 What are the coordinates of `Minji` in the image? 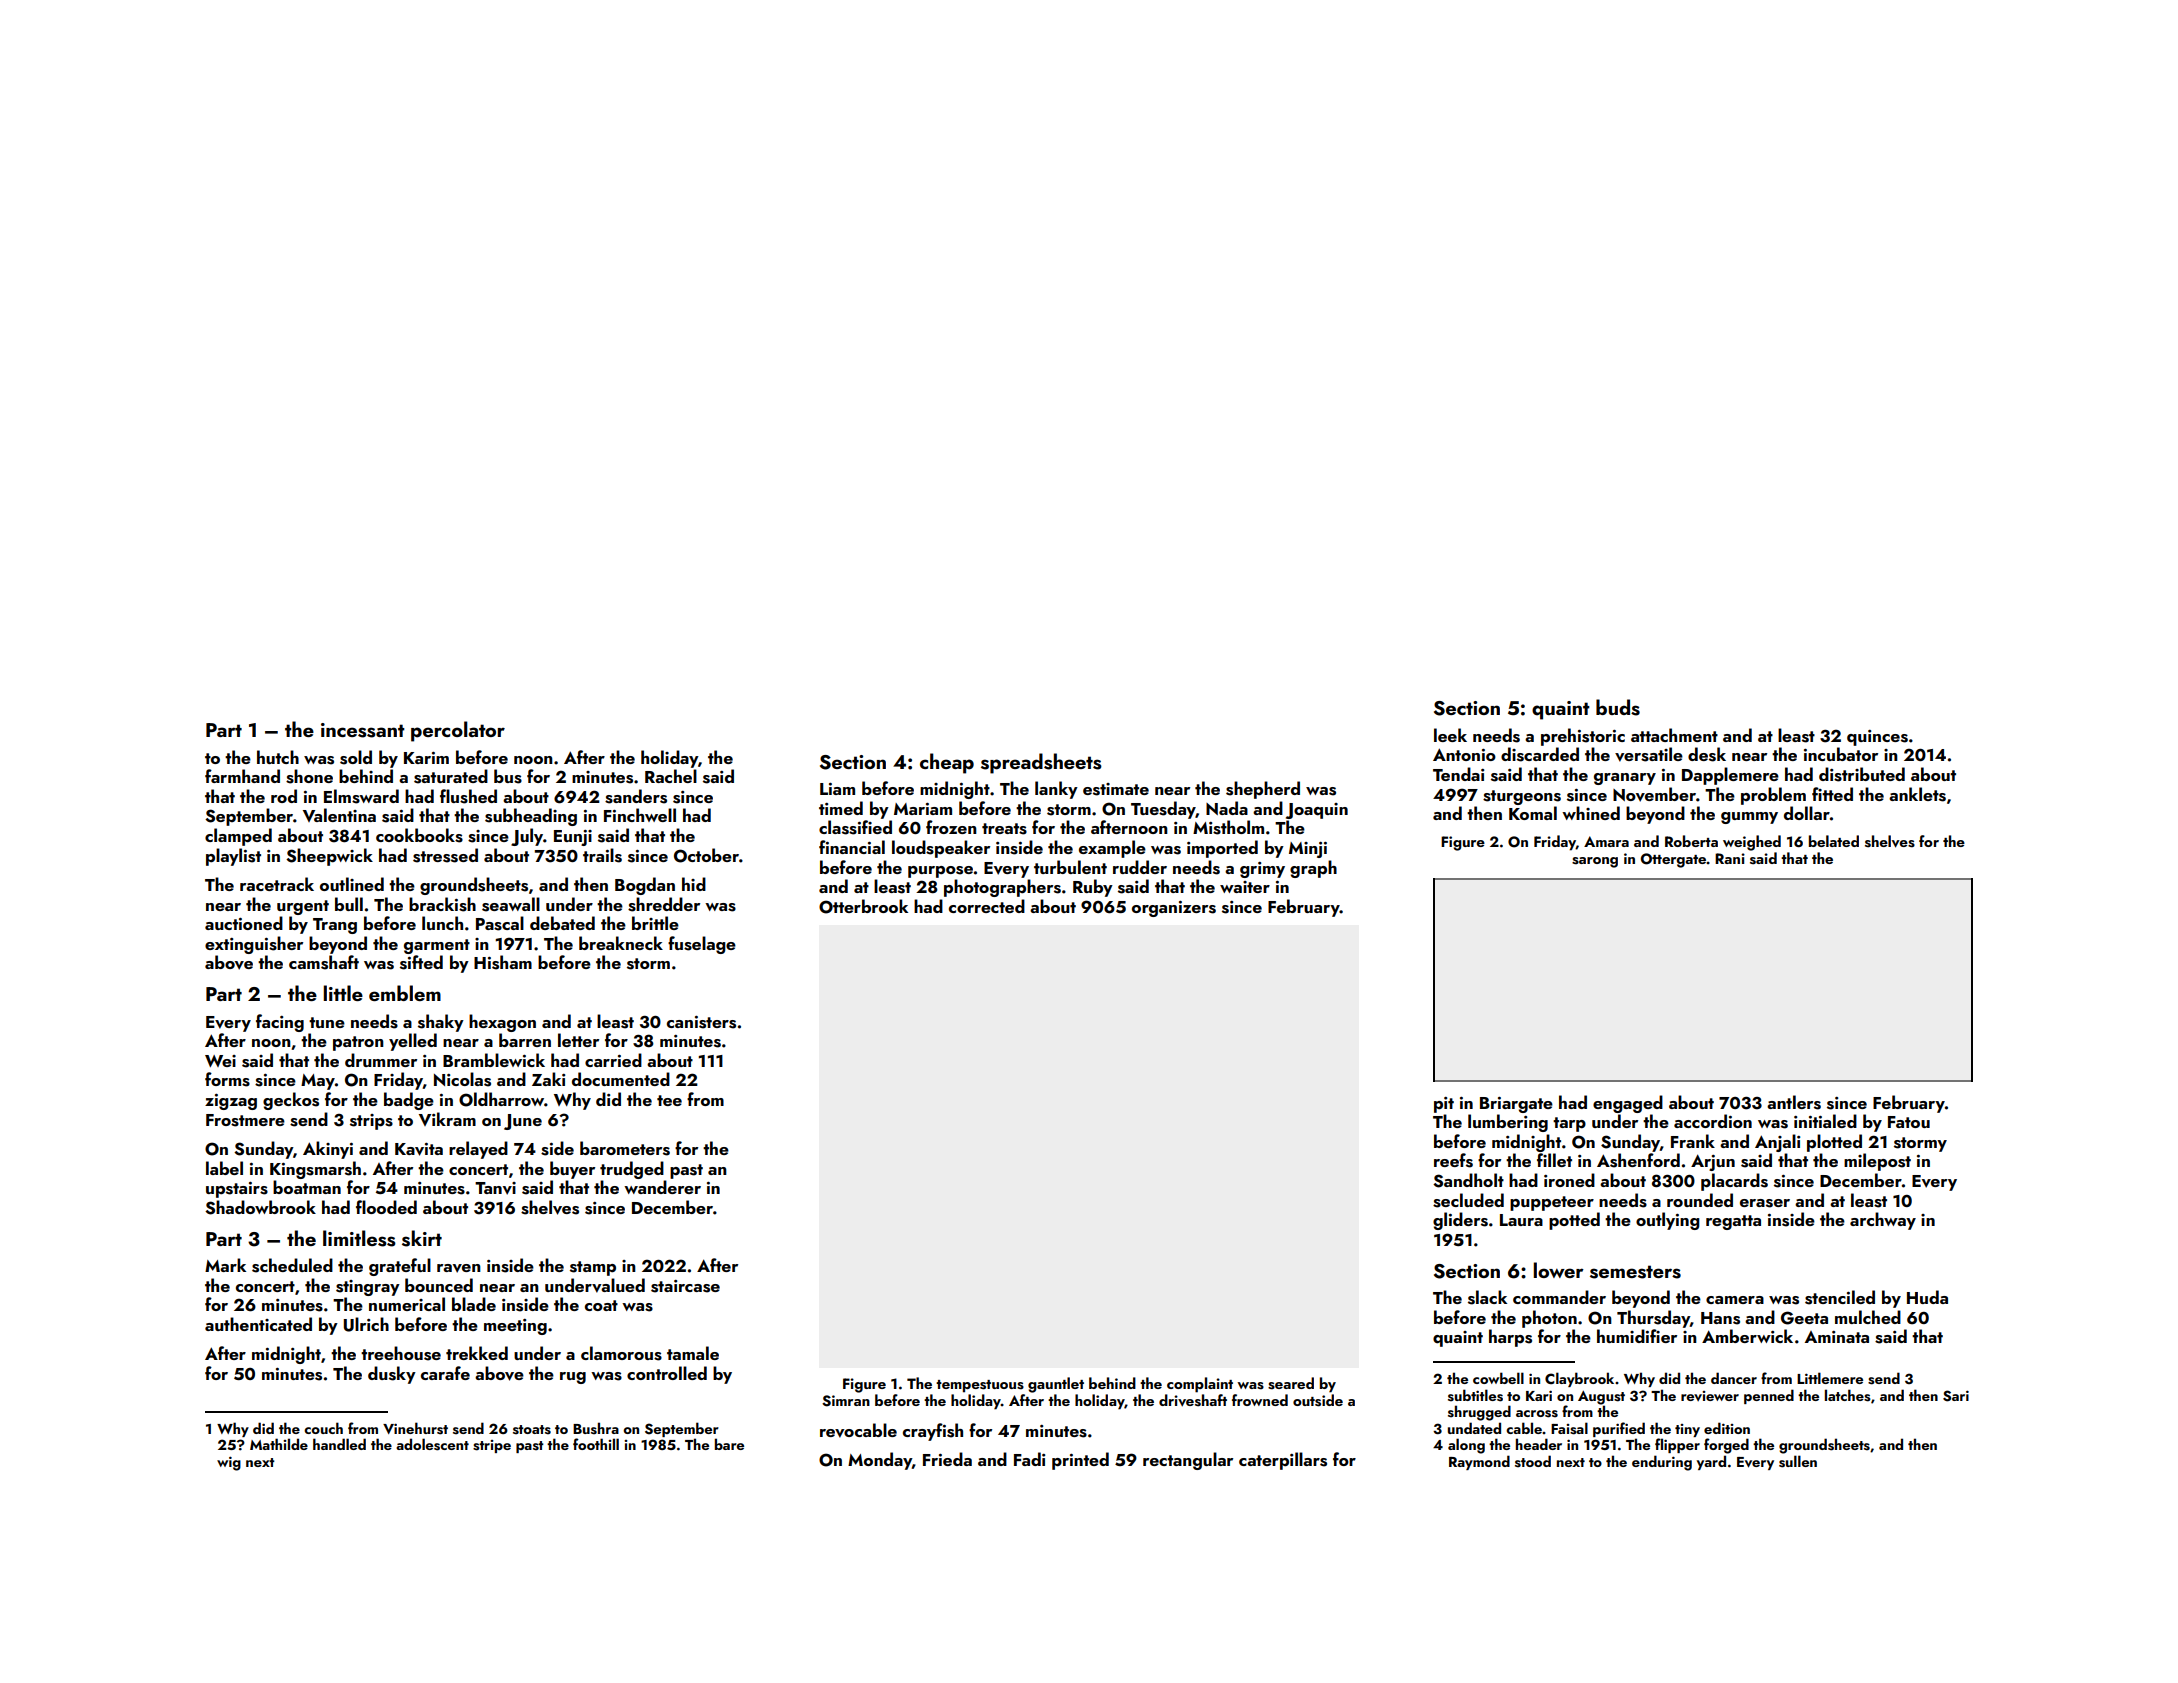 It's located at (1308, 850).
